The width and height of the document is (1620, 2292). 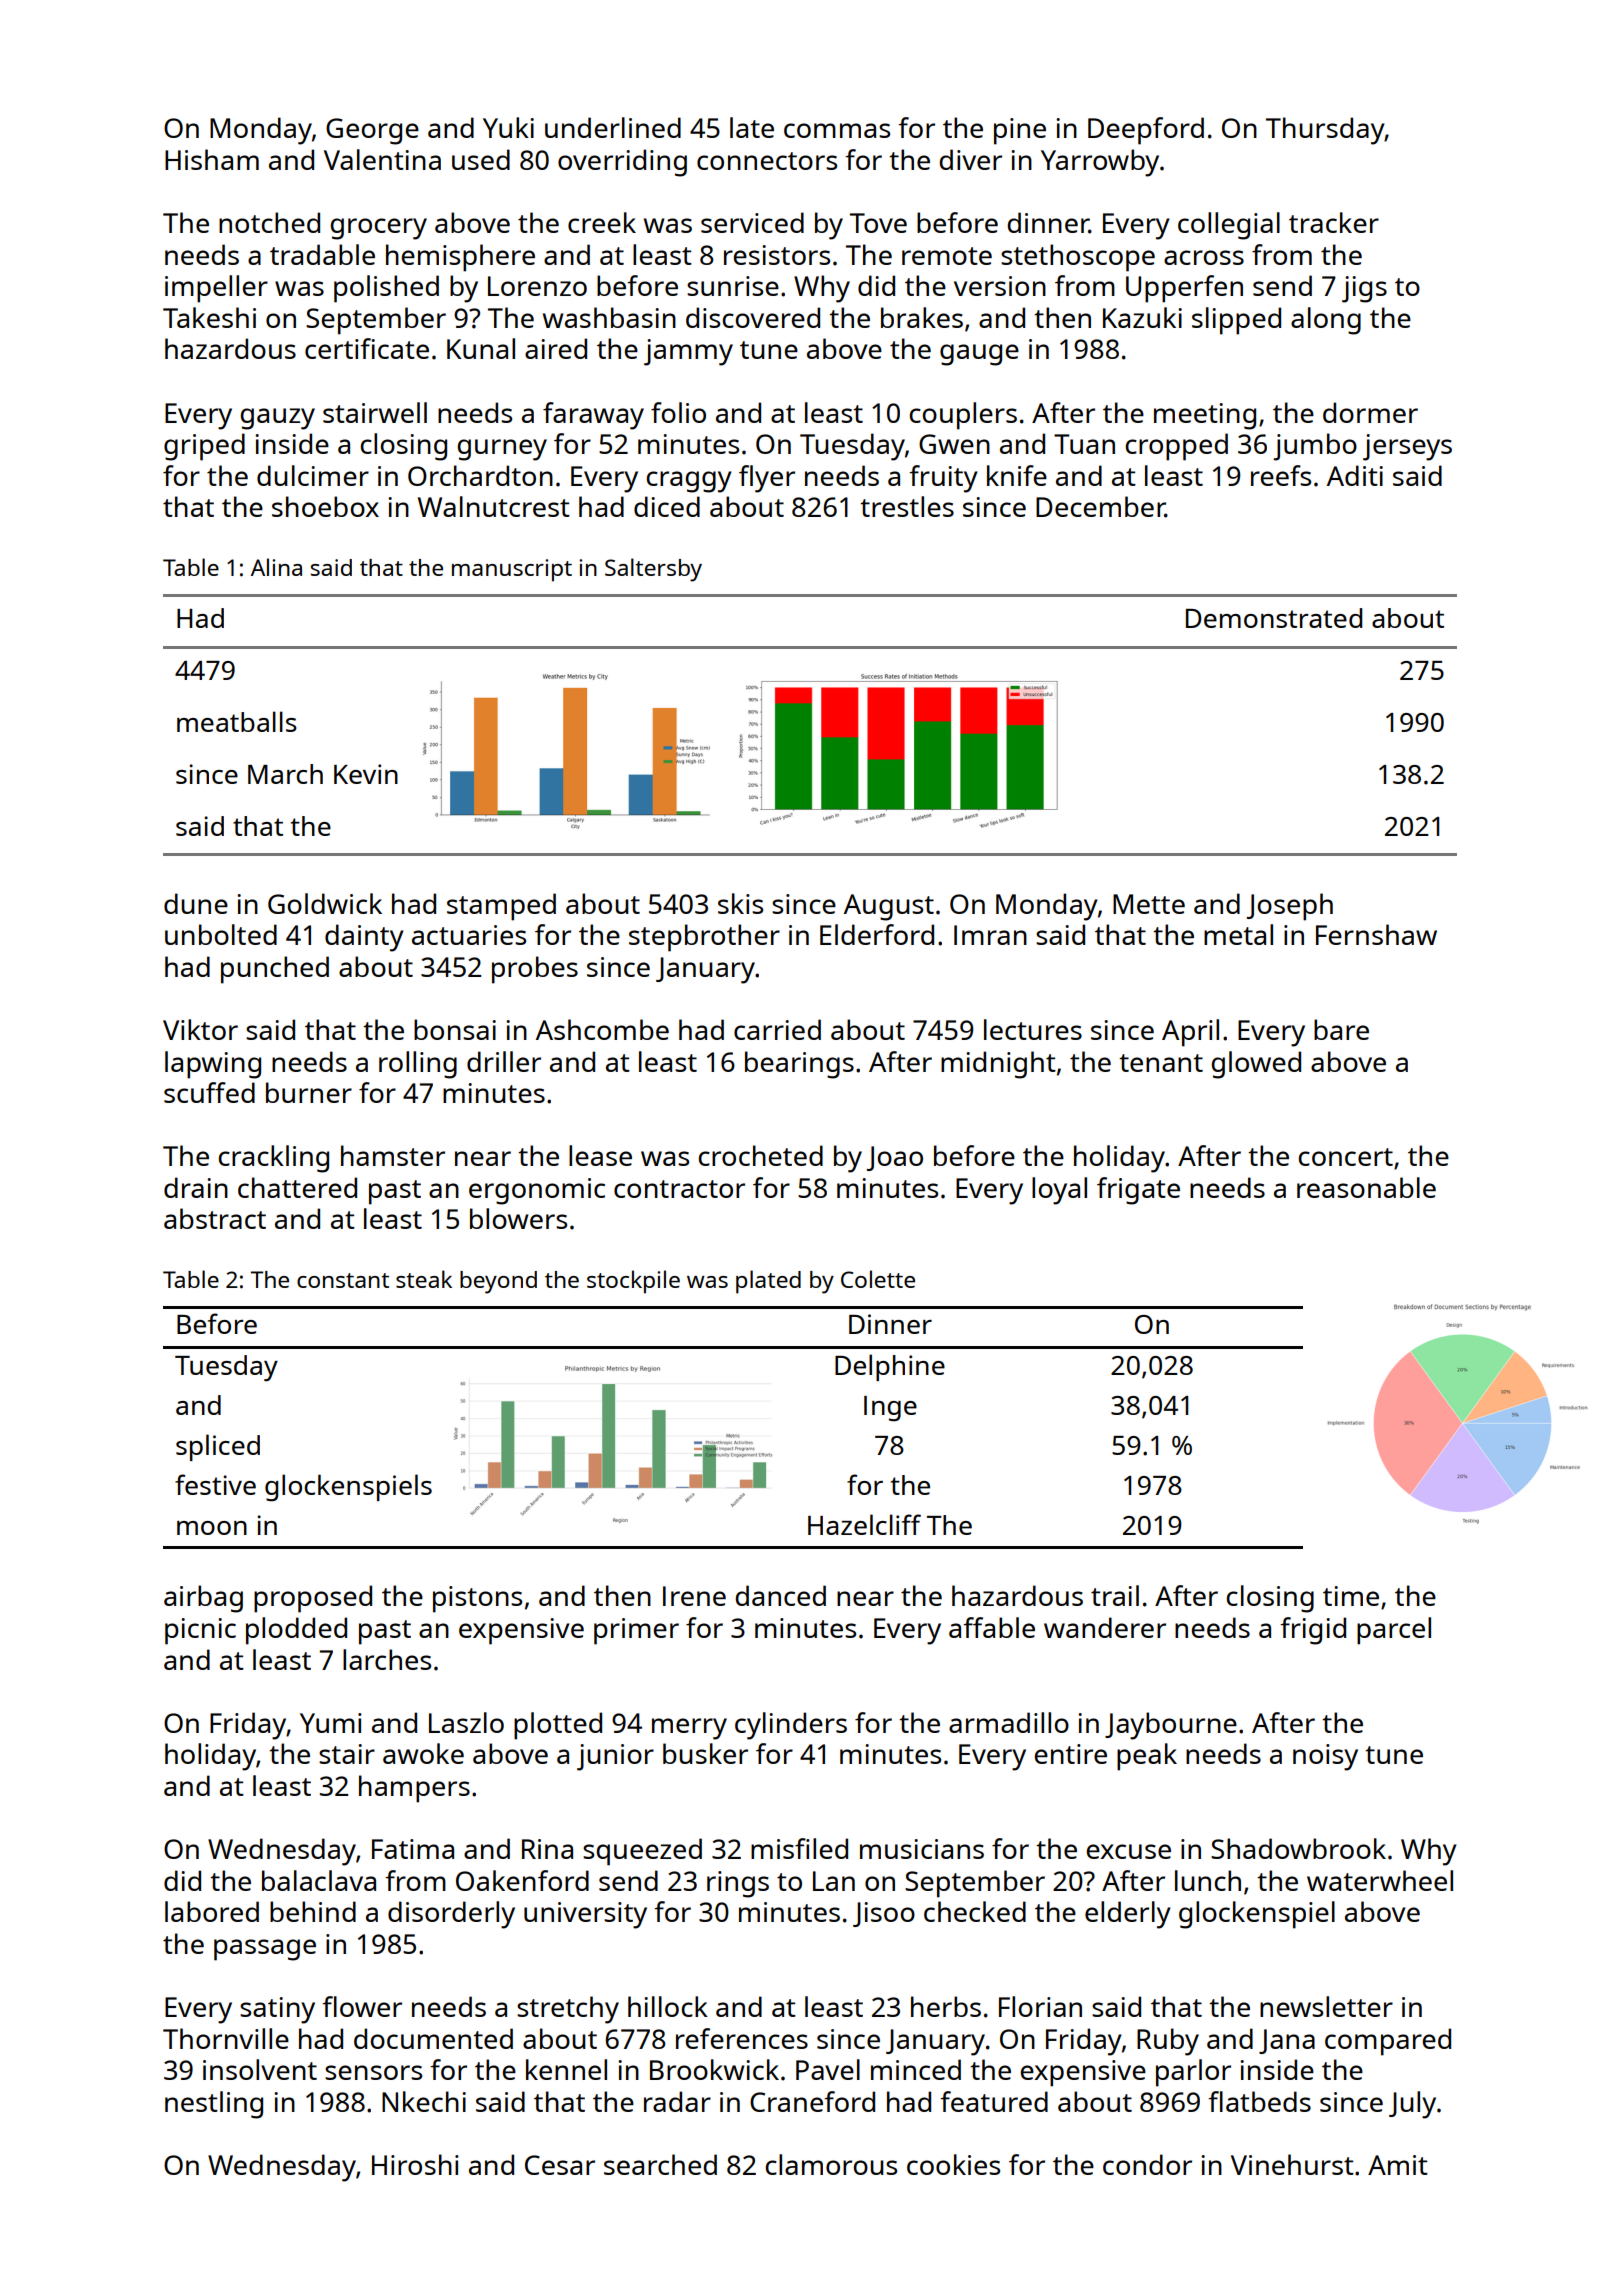 I want to click on George, so click(x=372, y=131).
